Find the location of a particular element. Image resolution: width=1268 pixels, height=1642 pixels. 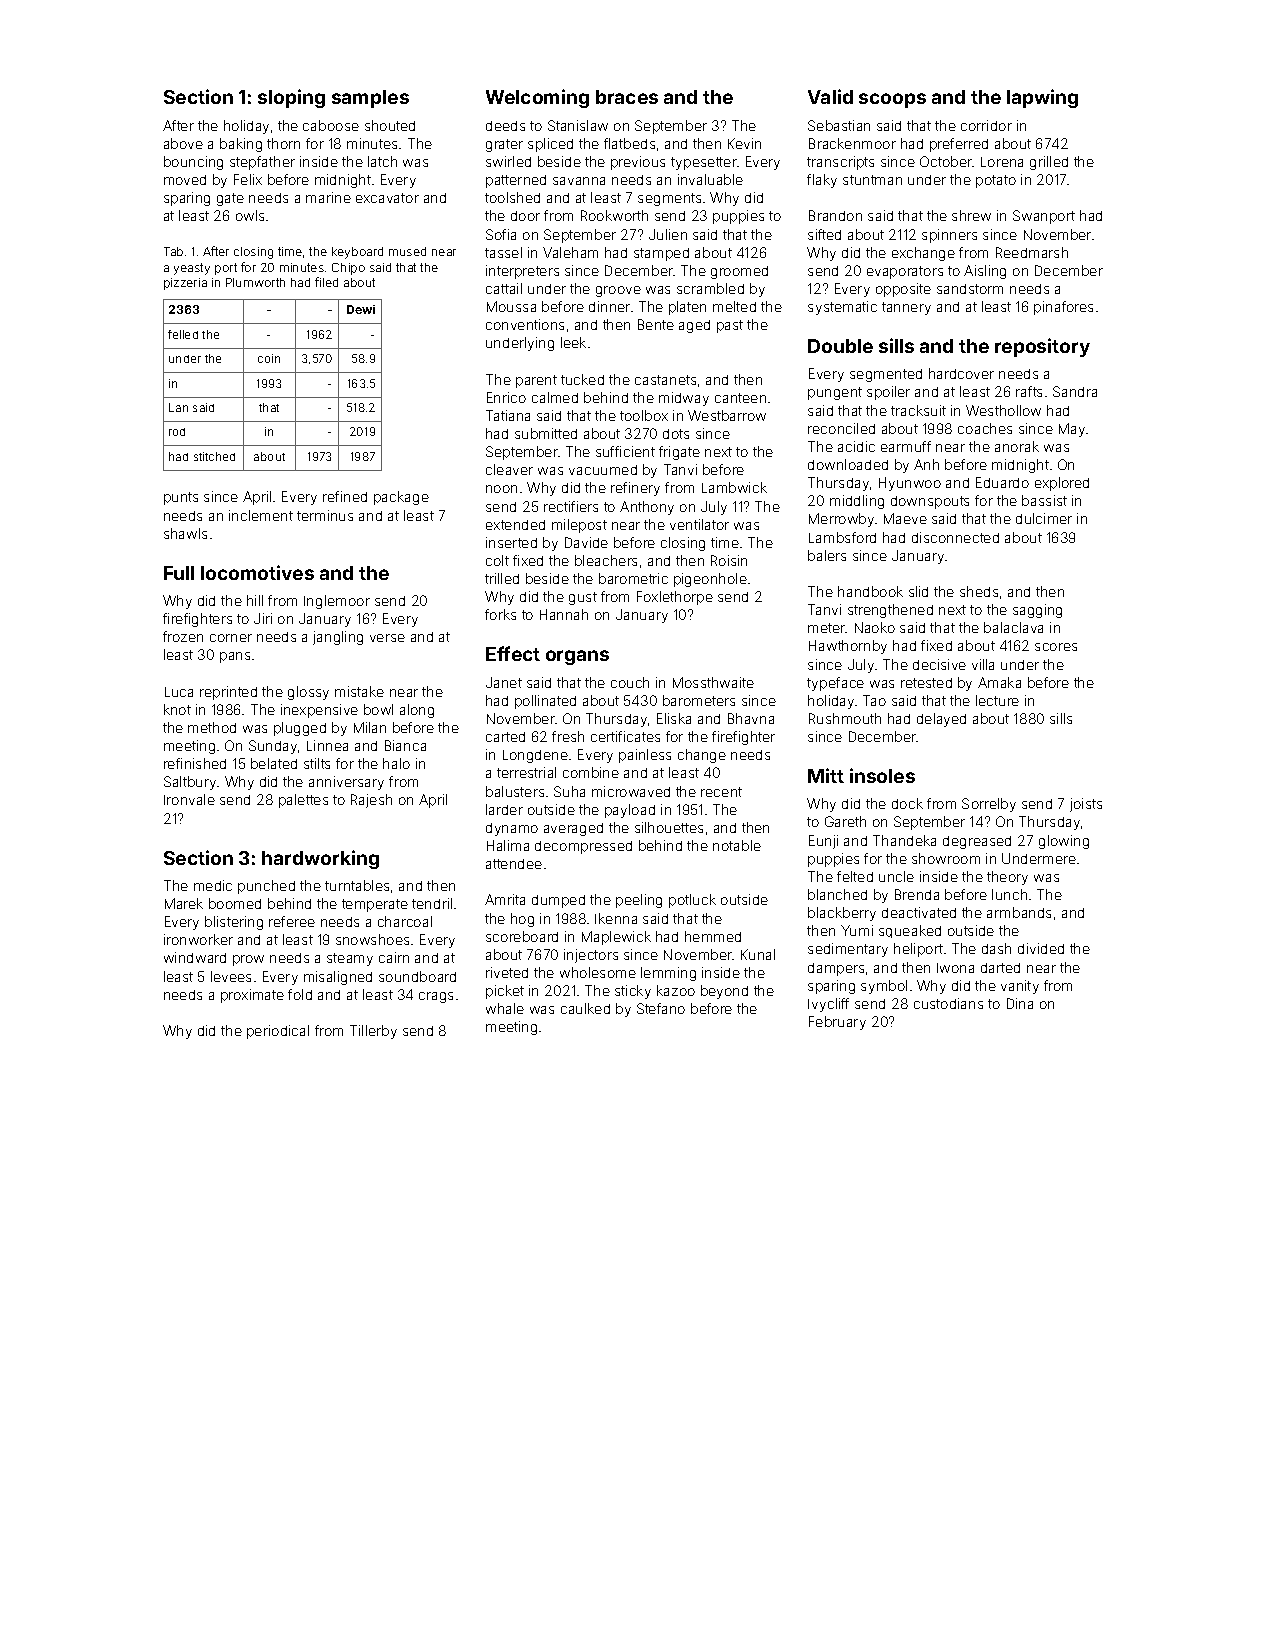

Reedmarsh is located at coordinates (1032, 252).
